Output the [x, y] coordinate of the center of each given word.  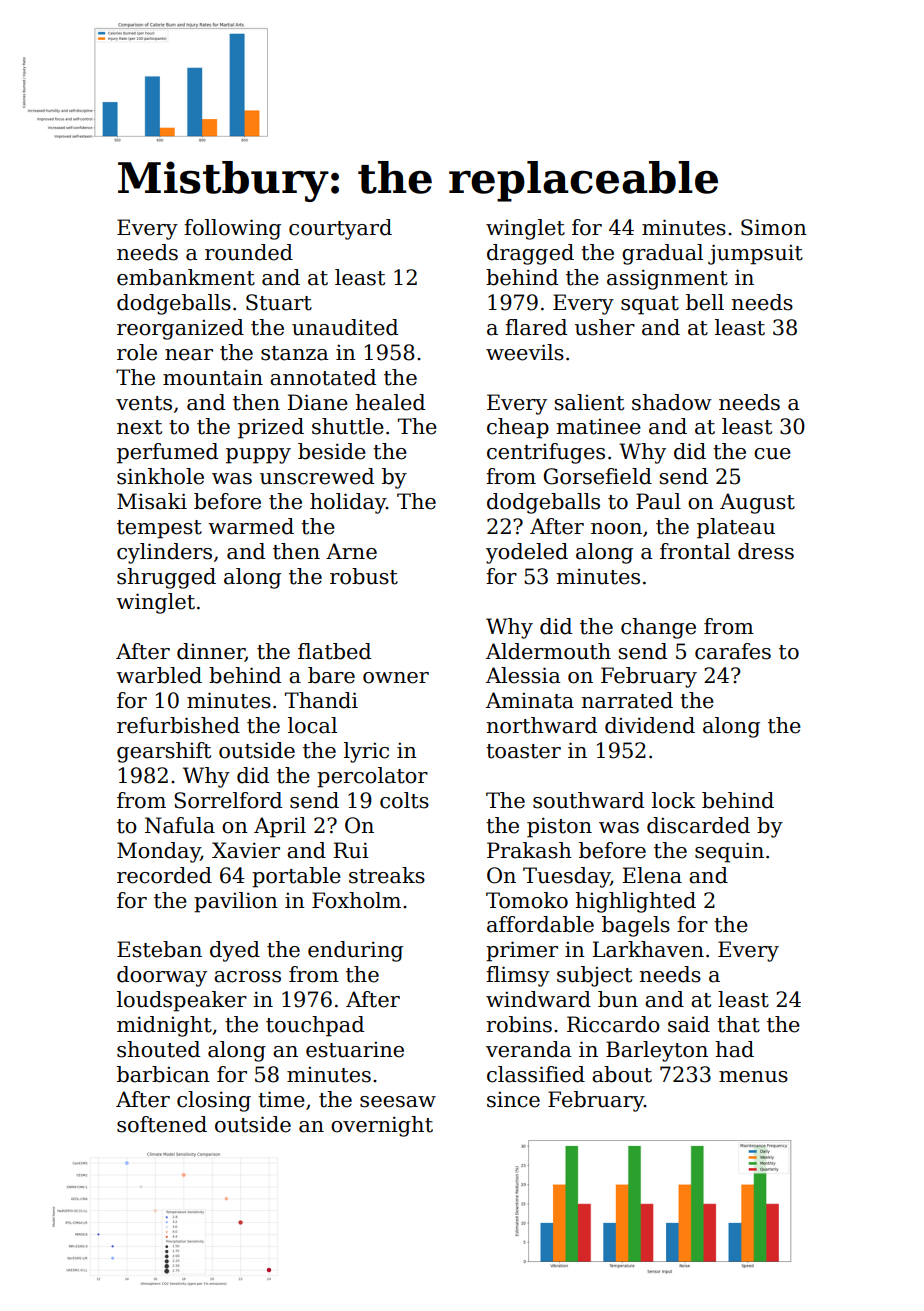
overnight [382, 1126]
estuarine [355, 1049]
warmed [251, 526]
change [658, 628]
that [738, 1024]
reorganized [180, 329]
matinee [599, 426]
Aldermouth [548, 651]
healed [390, 402]
